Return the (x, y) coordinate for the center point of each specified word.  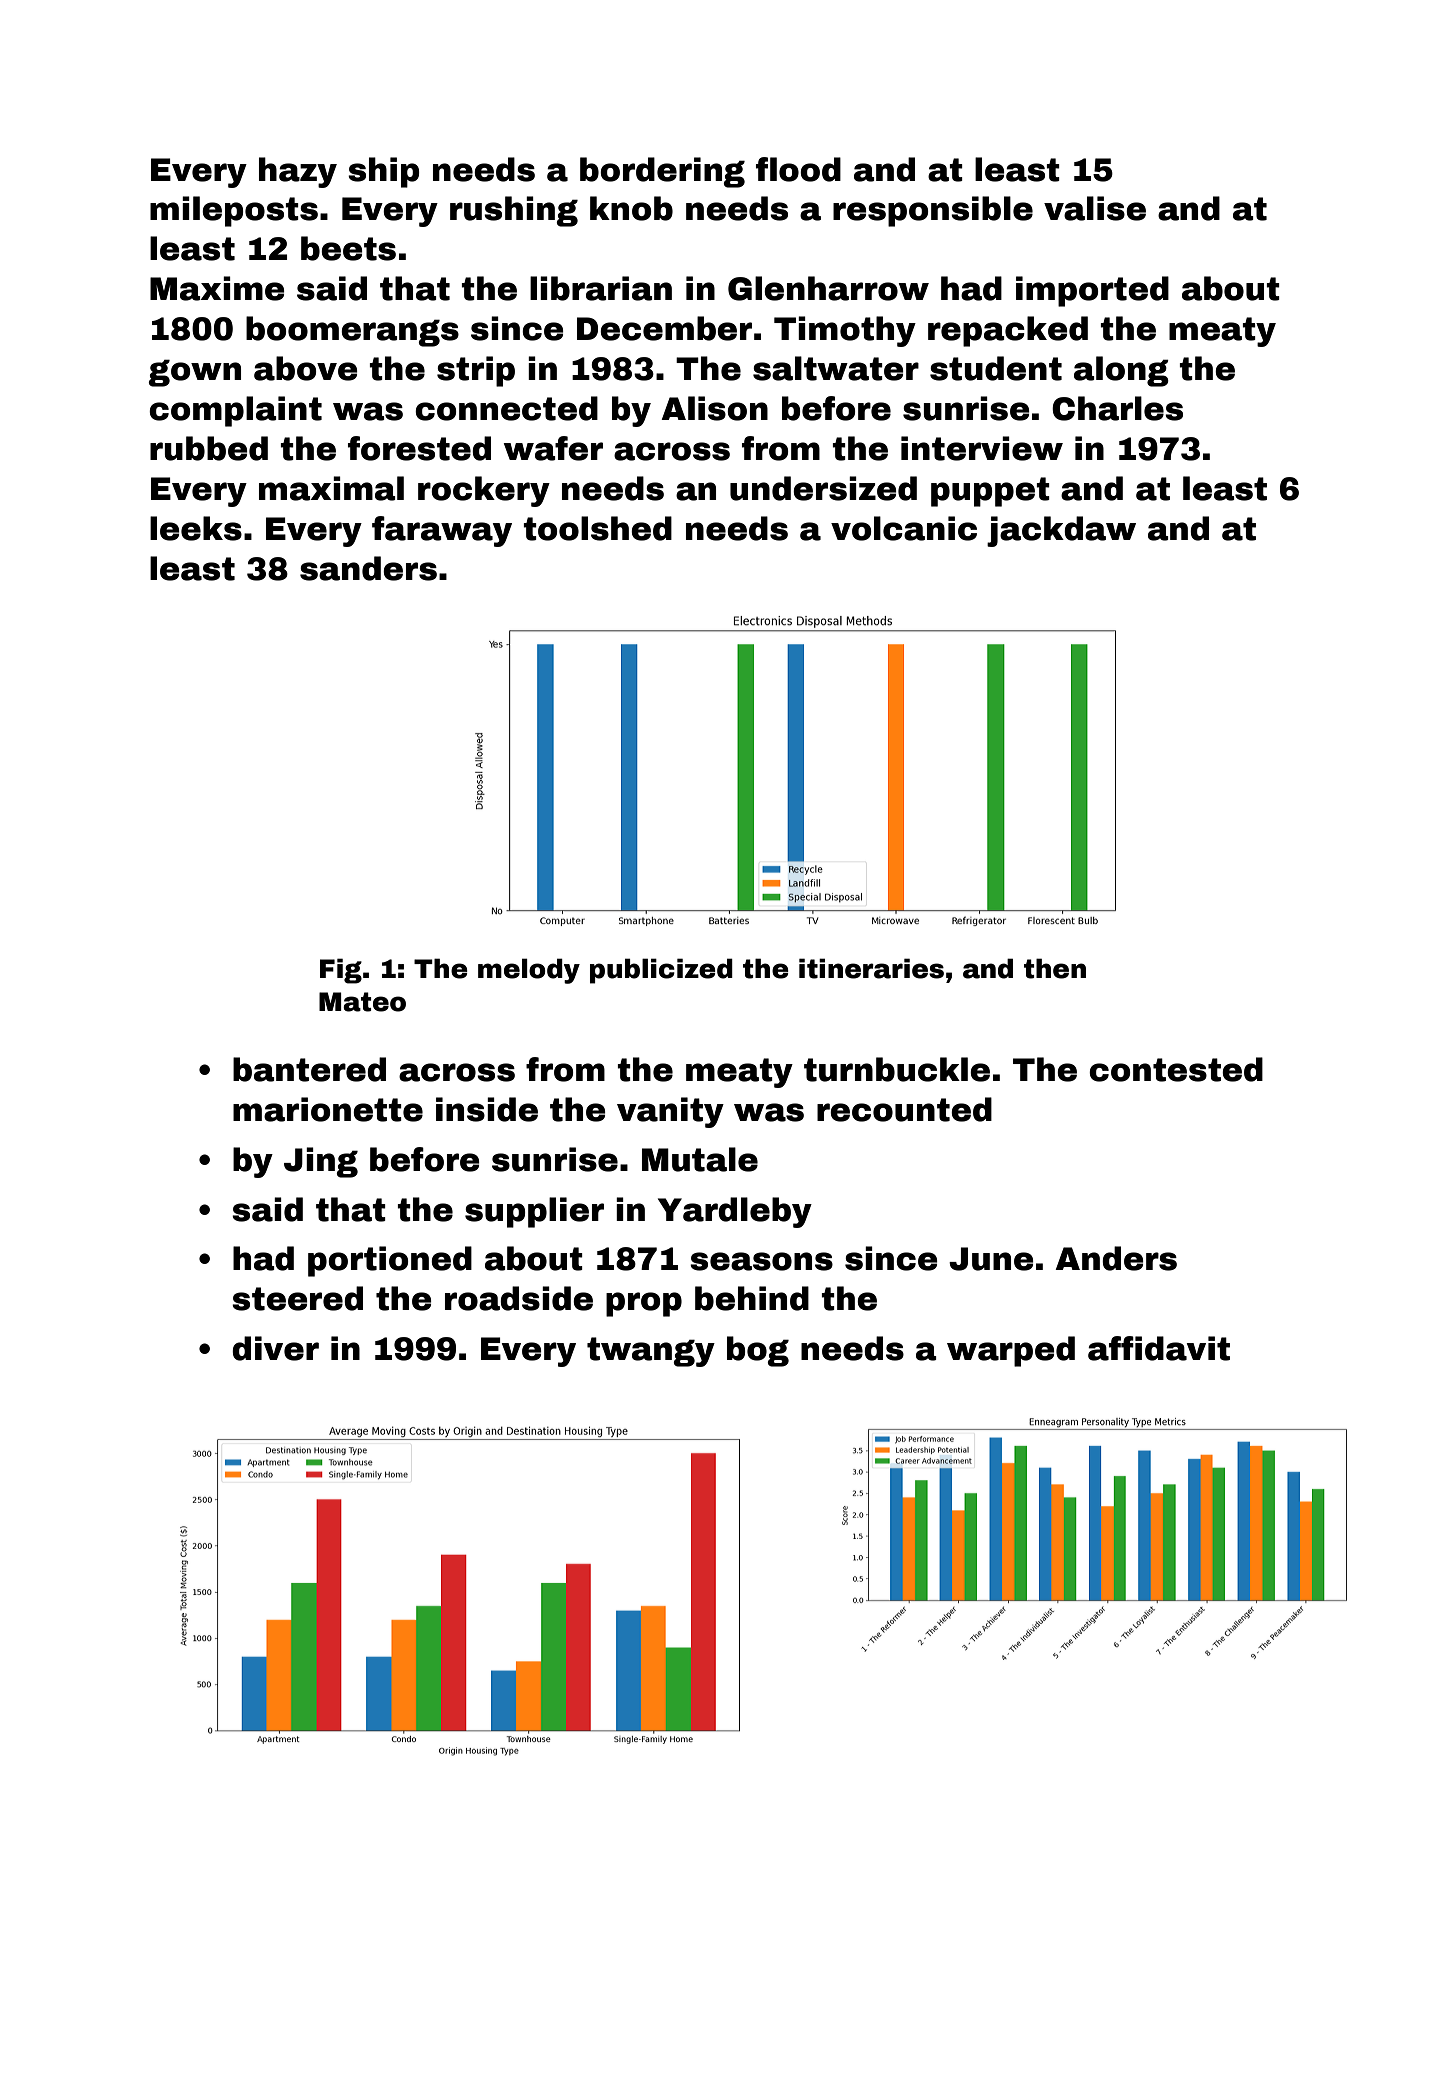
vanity (670, 1112)
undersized (823, 488)
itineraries (871, 968)
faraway (442, 531)
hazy (298, 172)
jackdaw (1061, 531)
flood (798, 169)
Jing (321, 1162)
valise (1095, 208)
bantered (309, 1069)
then (1055, 968)
